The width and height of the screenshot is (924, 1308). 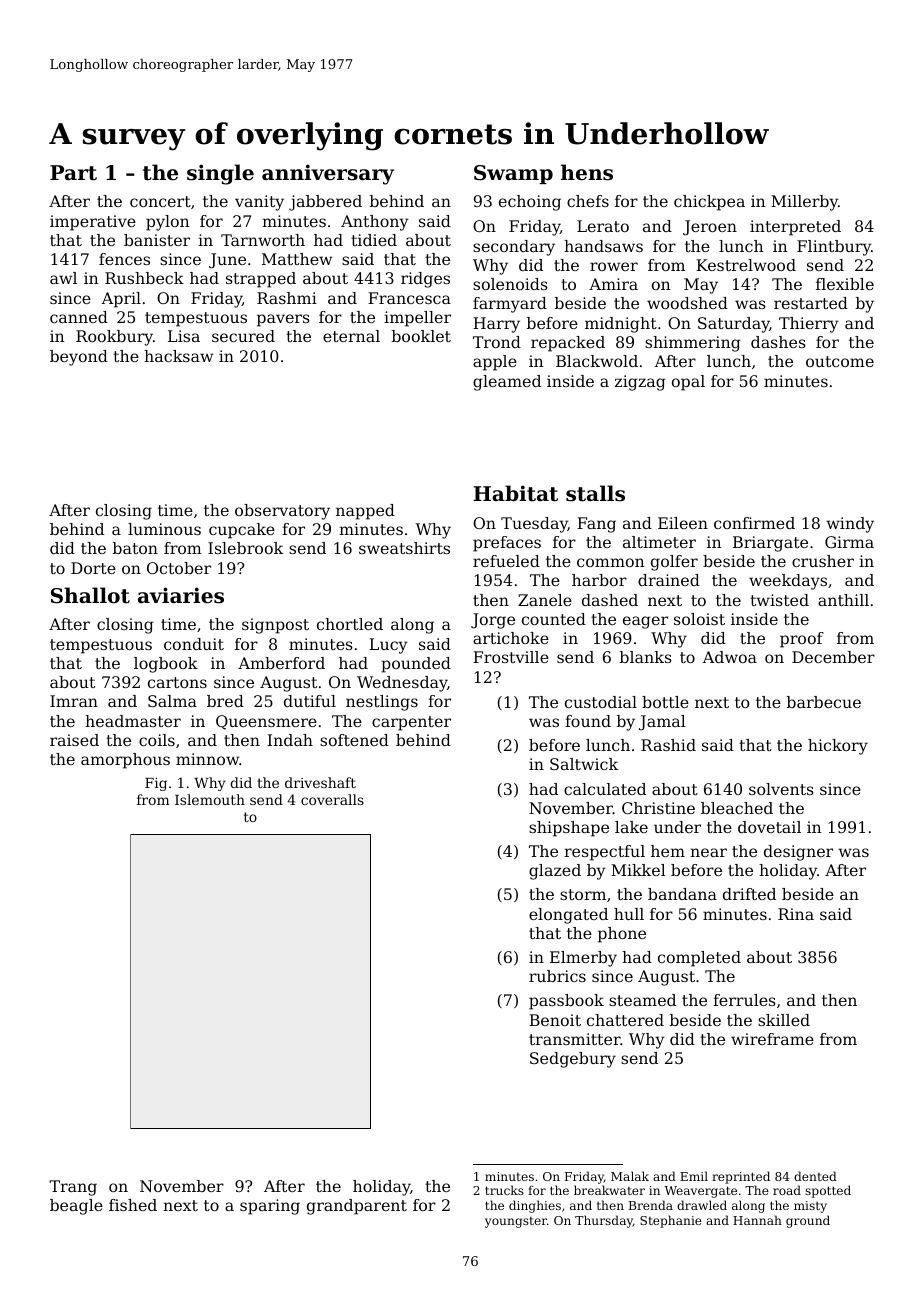 What do you see at coordinates (194, 644) in the screenshot?
I see `conduit` at bounding box center [194, 644].
